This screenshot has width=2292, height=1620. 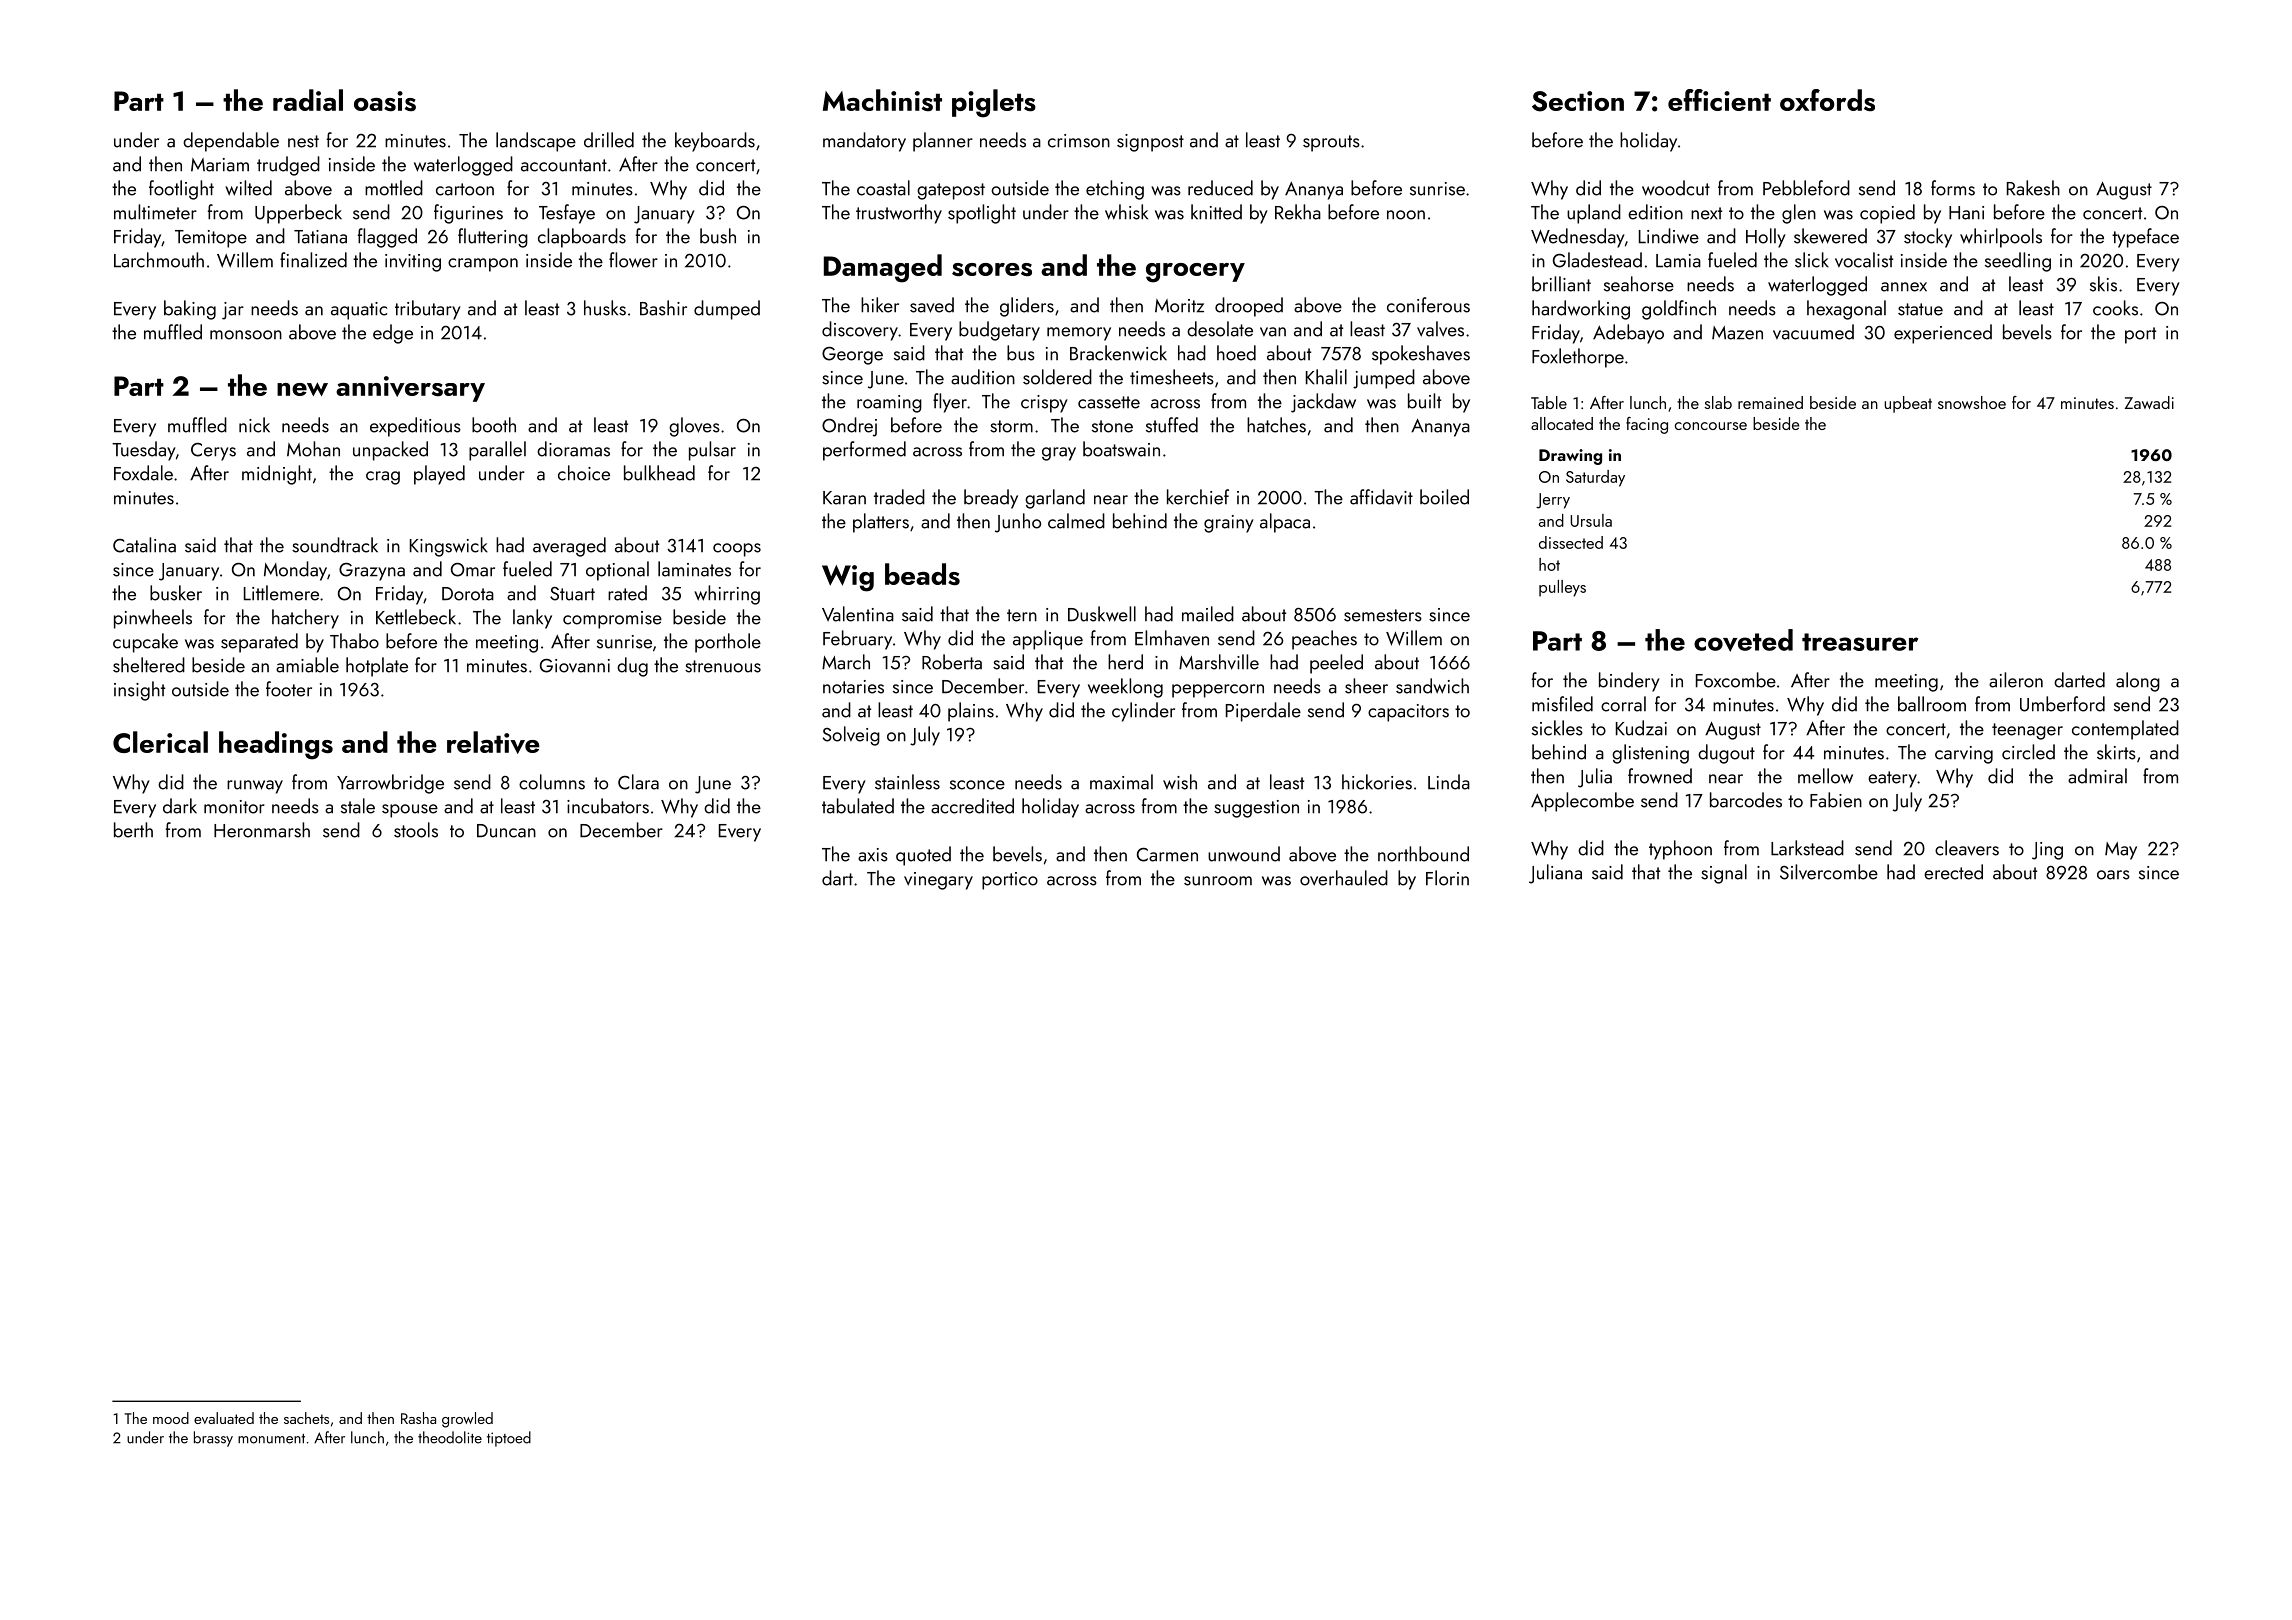 What do you see at coordinates (308, 100) in the screenshot?
I see `radial` at bounding box center [308, 100].
